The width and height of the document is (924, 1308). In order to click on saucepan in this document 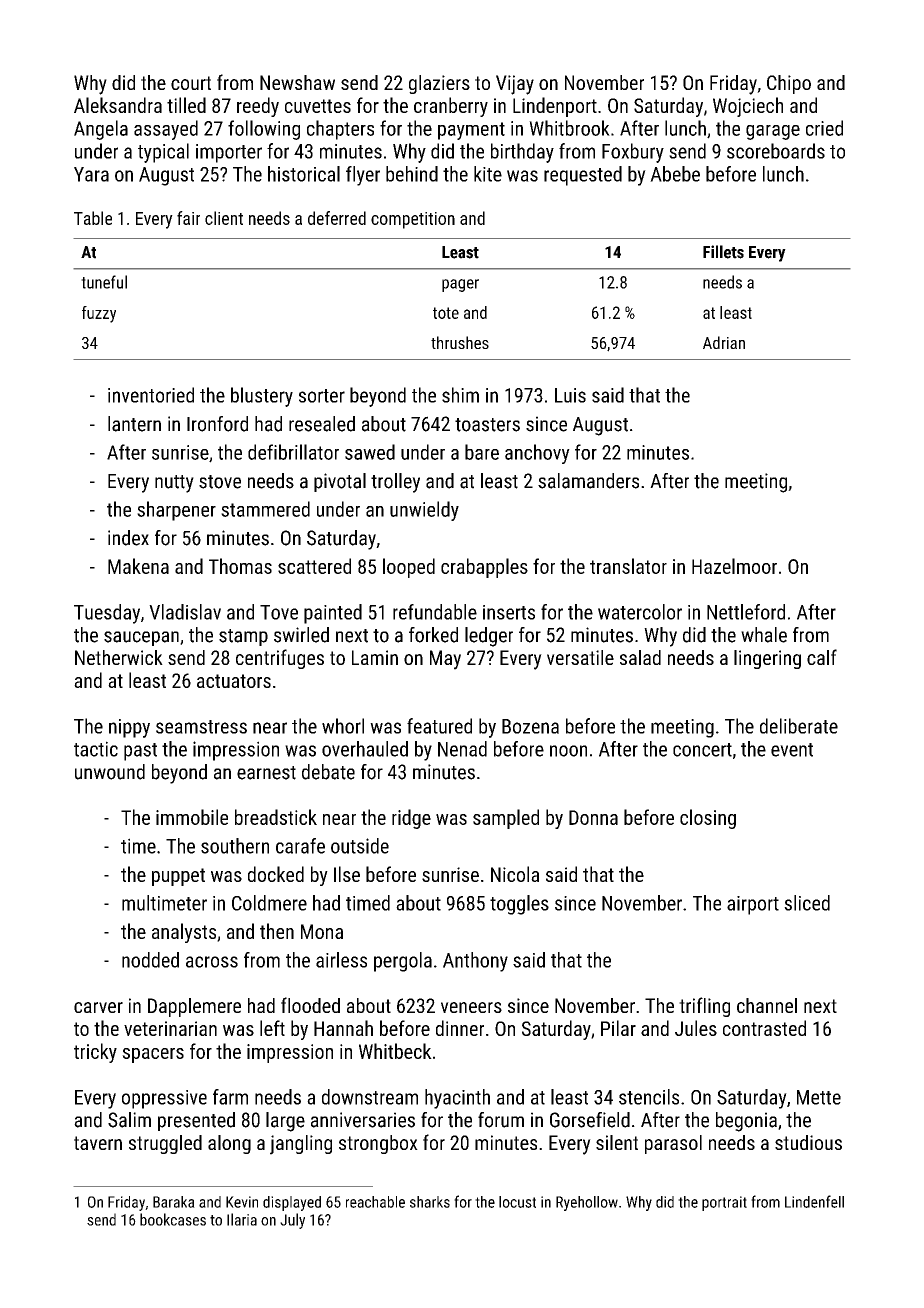, I will do `click(141, 638)`.
